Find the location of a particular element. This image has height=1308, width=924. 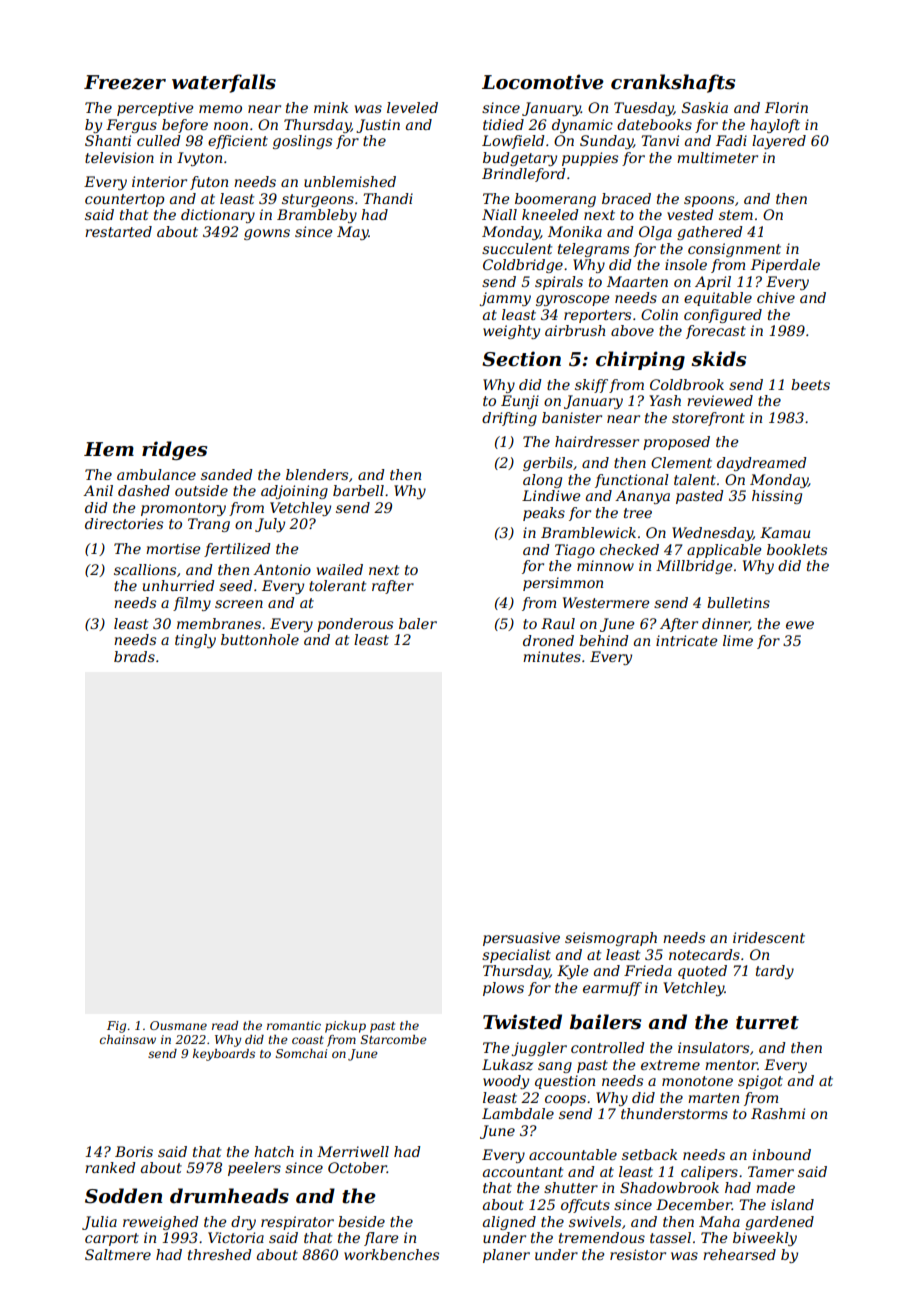

baler is located at coordinates (418, 623).
